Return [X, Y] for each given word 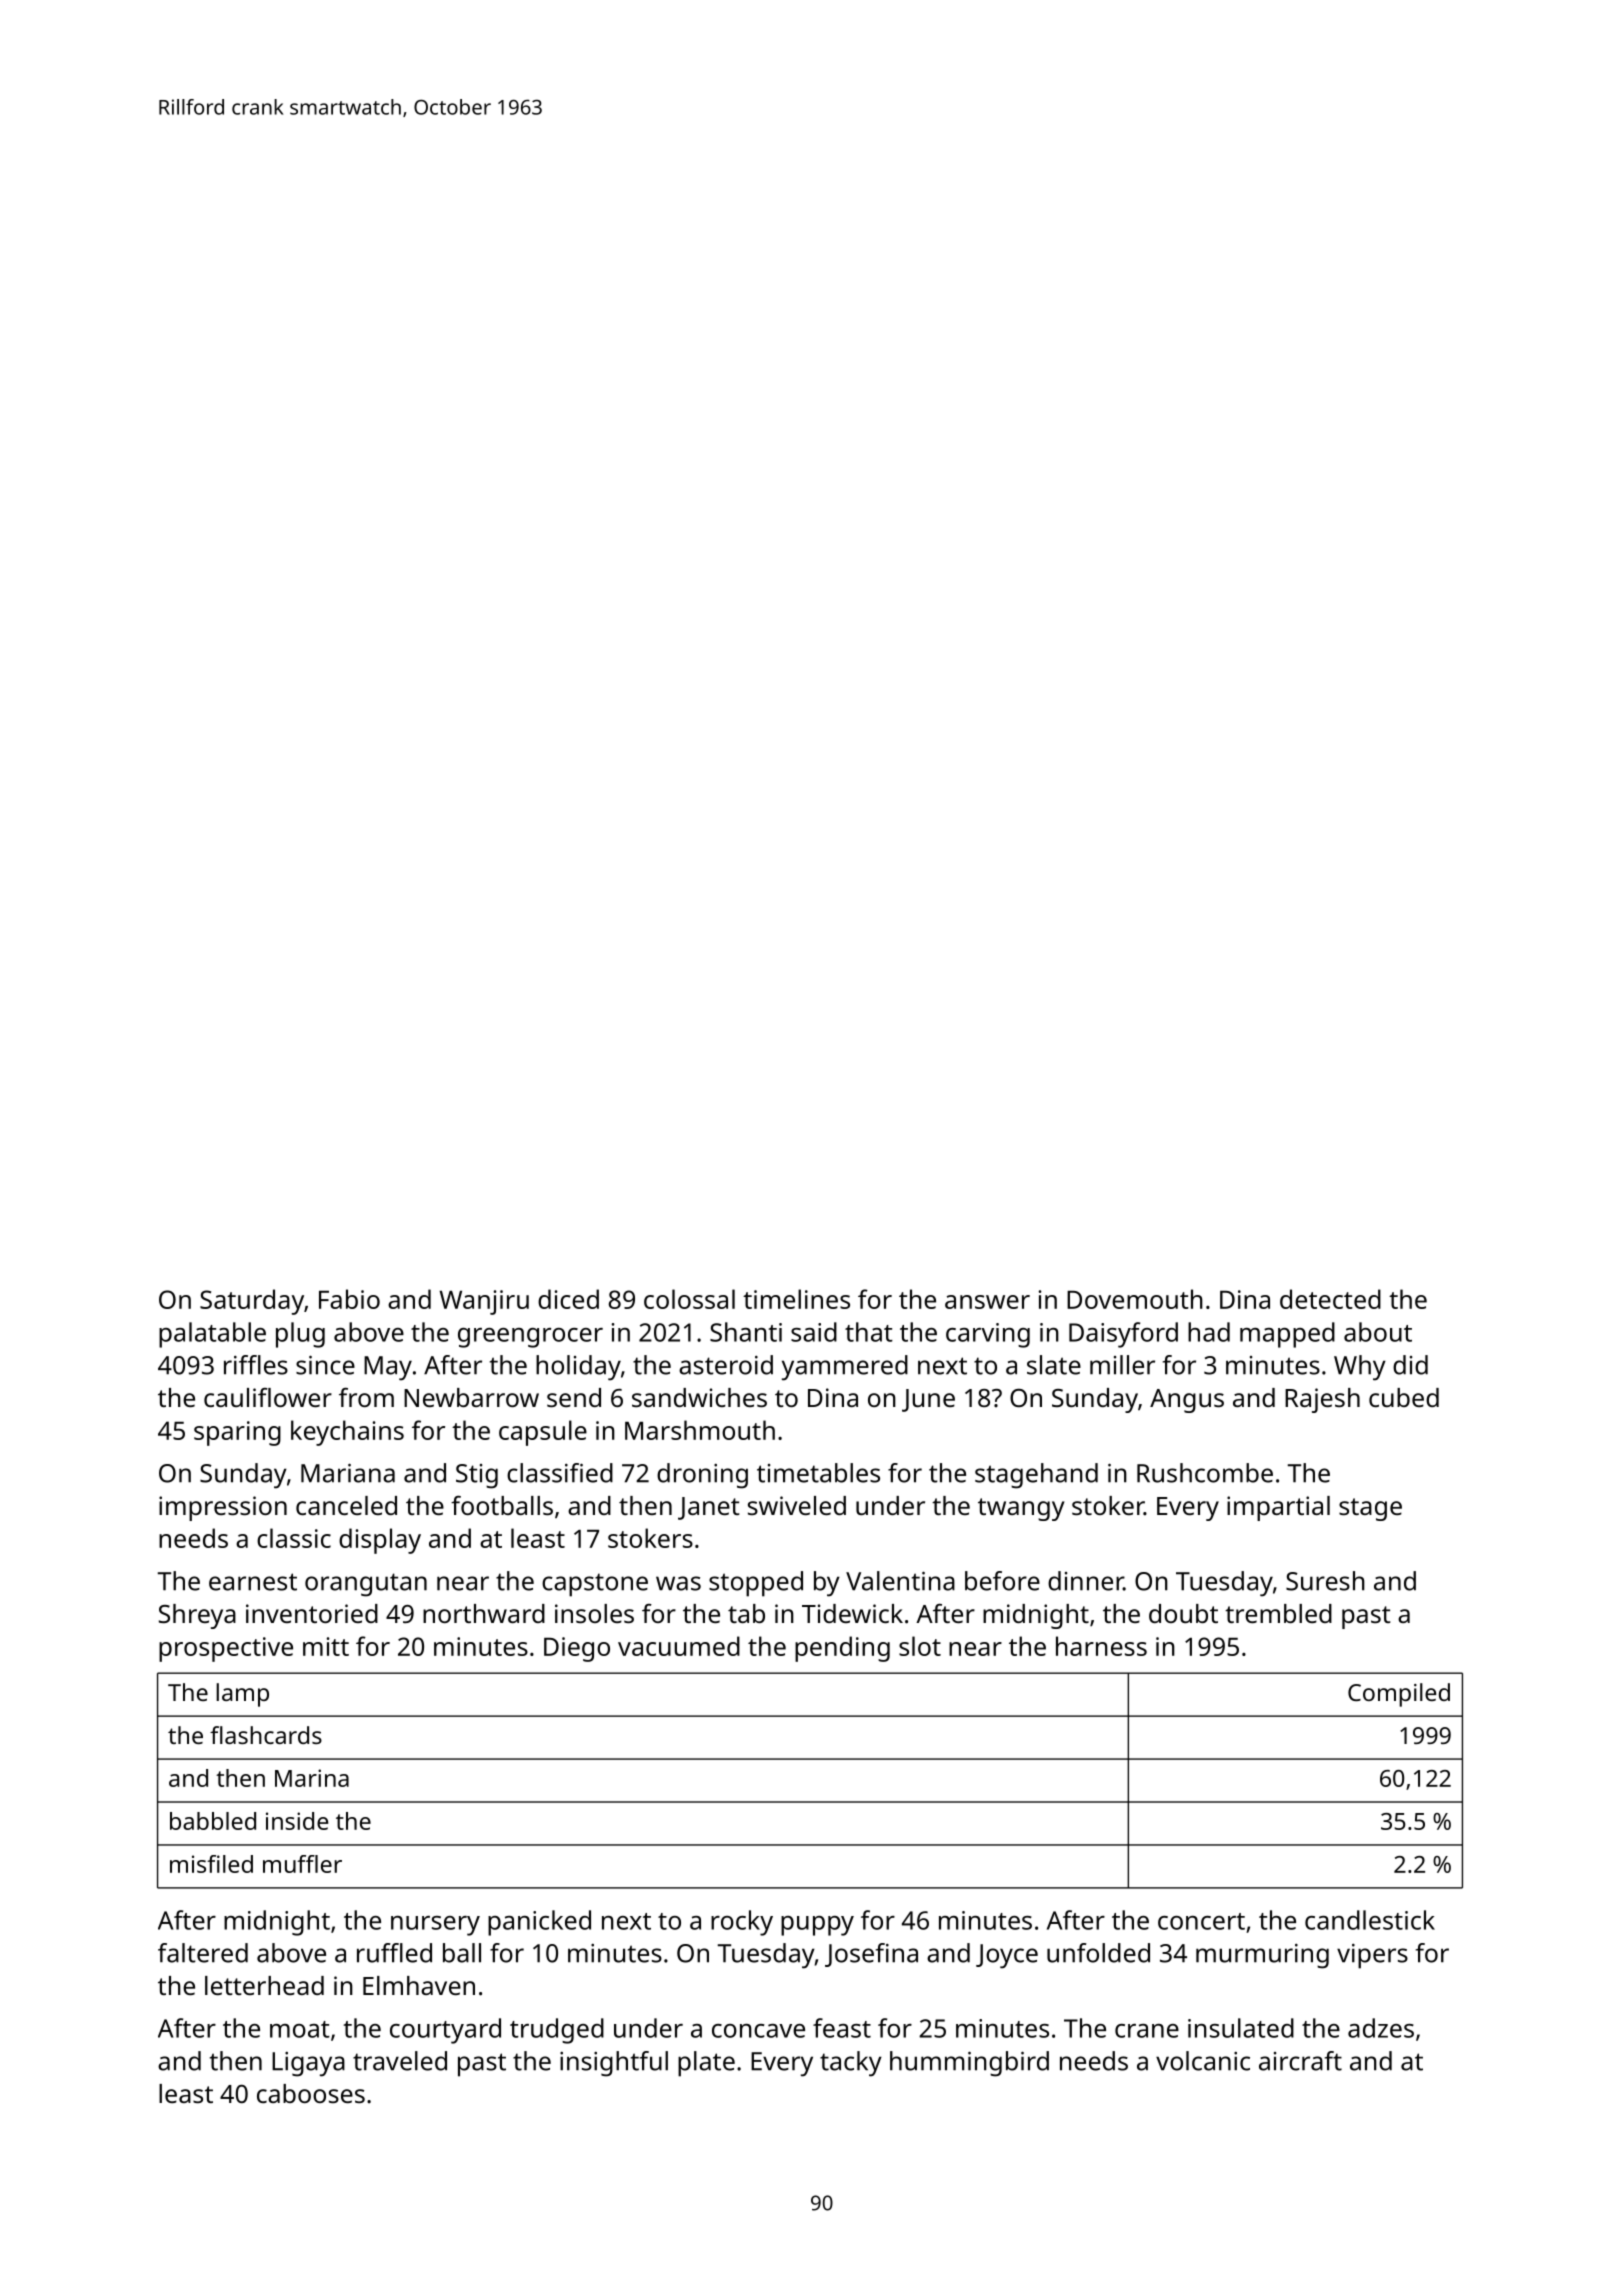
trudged [557, 2031]
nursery [435, 1926]
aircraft [1300, 2061]
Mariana [348, 1473]
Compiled [1399, 1695]
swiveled [797, 1505]
